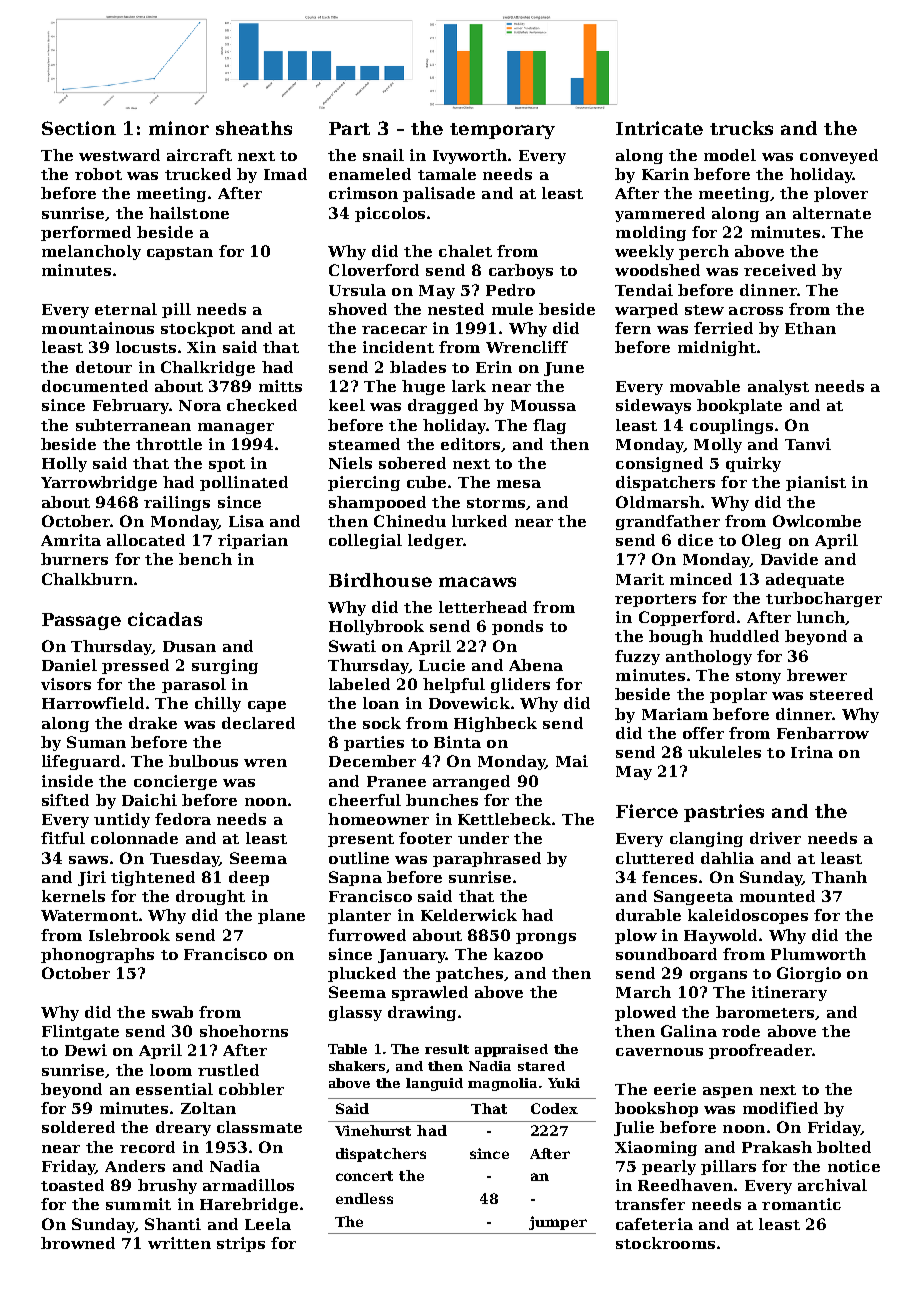  I want to click on kazoo, so click(518, 954).
